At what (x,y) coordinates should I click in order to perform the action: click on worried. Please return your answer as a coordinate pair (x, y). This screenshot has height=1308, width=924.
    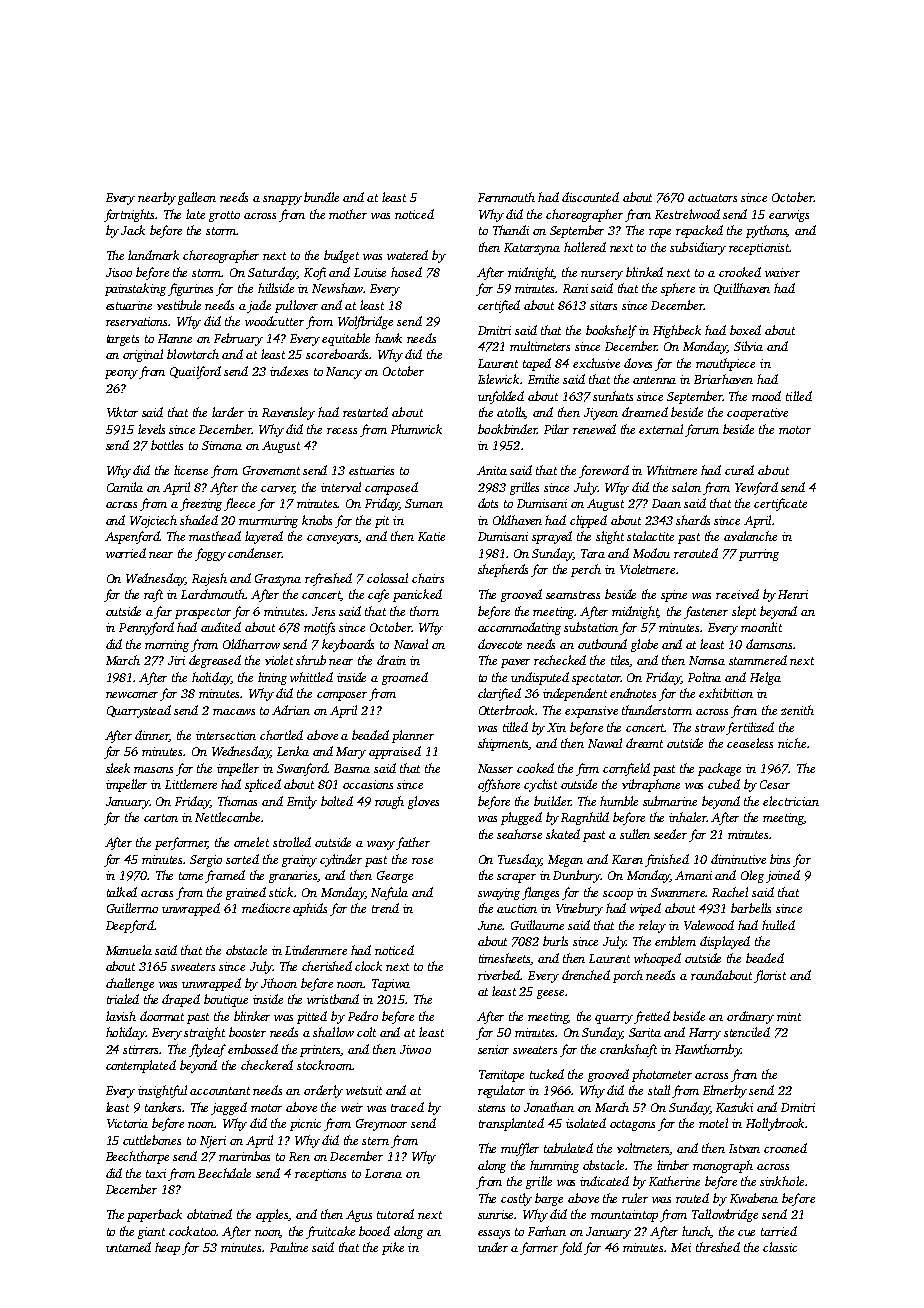
    Looking at the image, I should click on (126, 553).
